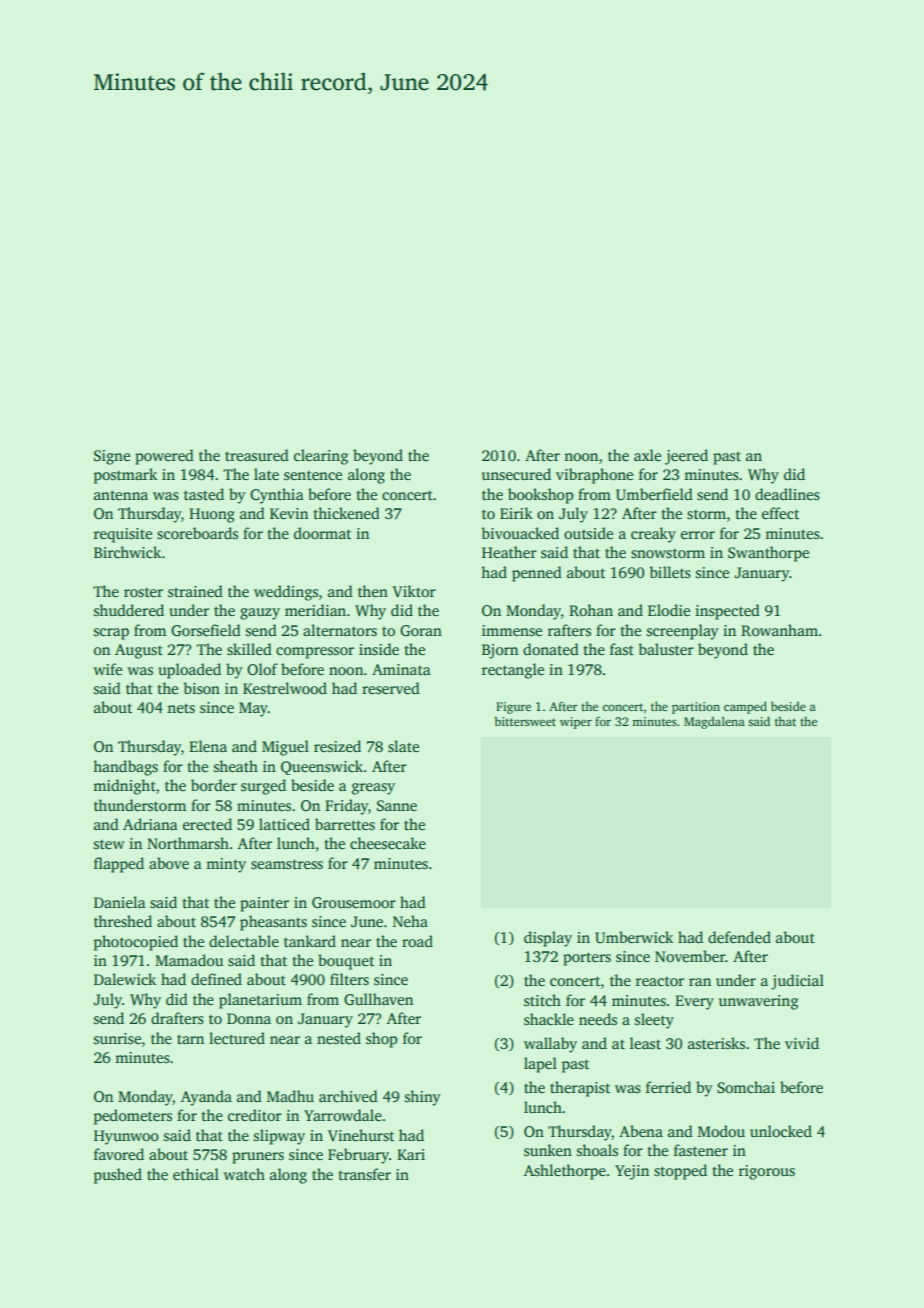 The image size is (924, 1308). What do you see at coordinates (195, 591) in the image?
I see `strained` at bounding box center [195, 591].
